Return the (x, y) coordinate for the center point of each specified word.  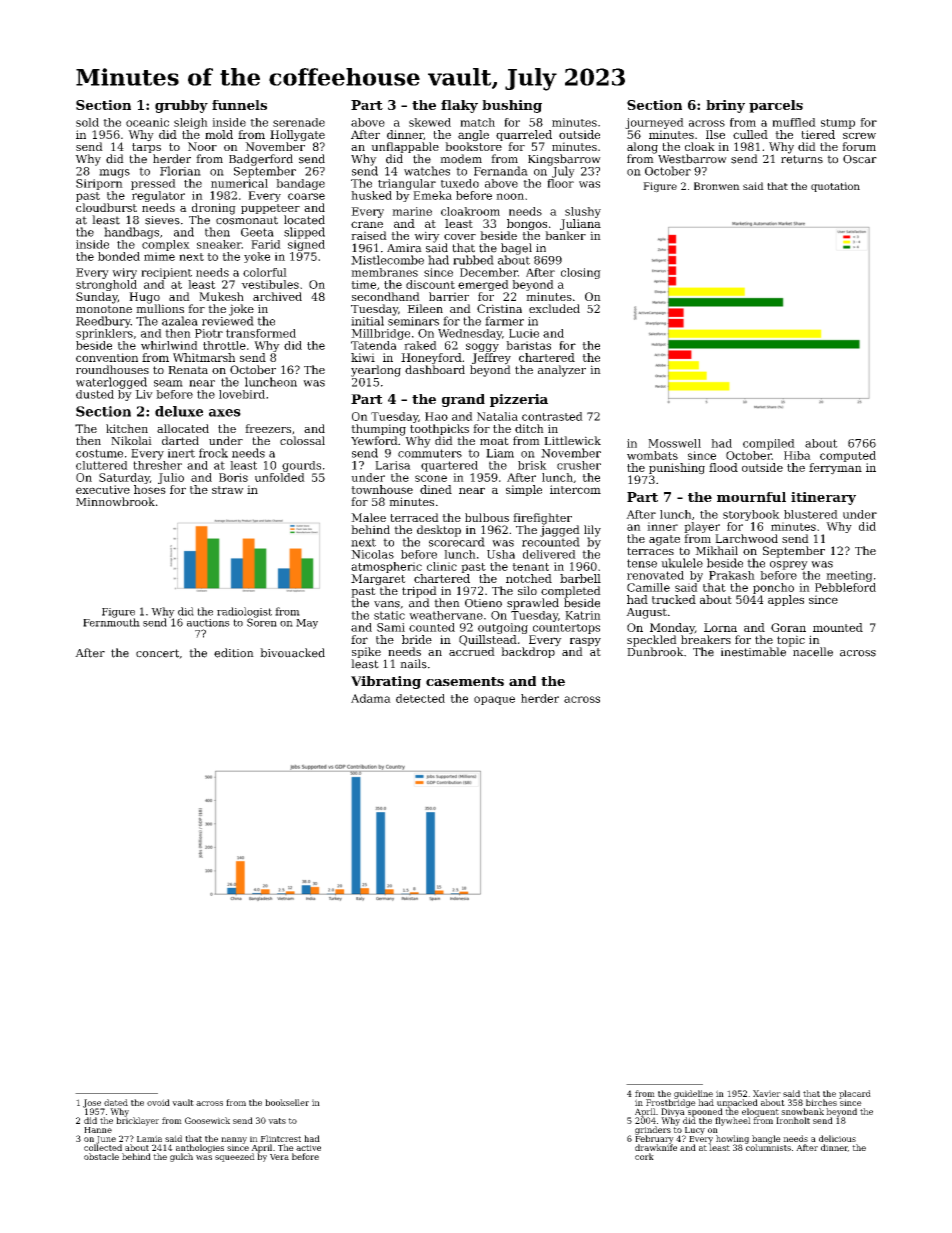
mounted (838, 627)
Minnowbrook (115, 501)
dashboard (435, 369)
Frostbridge (671, 1103)
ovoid (158, 1102)
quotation (835, 187)
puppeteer (270, 209)
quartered (449, 466)
